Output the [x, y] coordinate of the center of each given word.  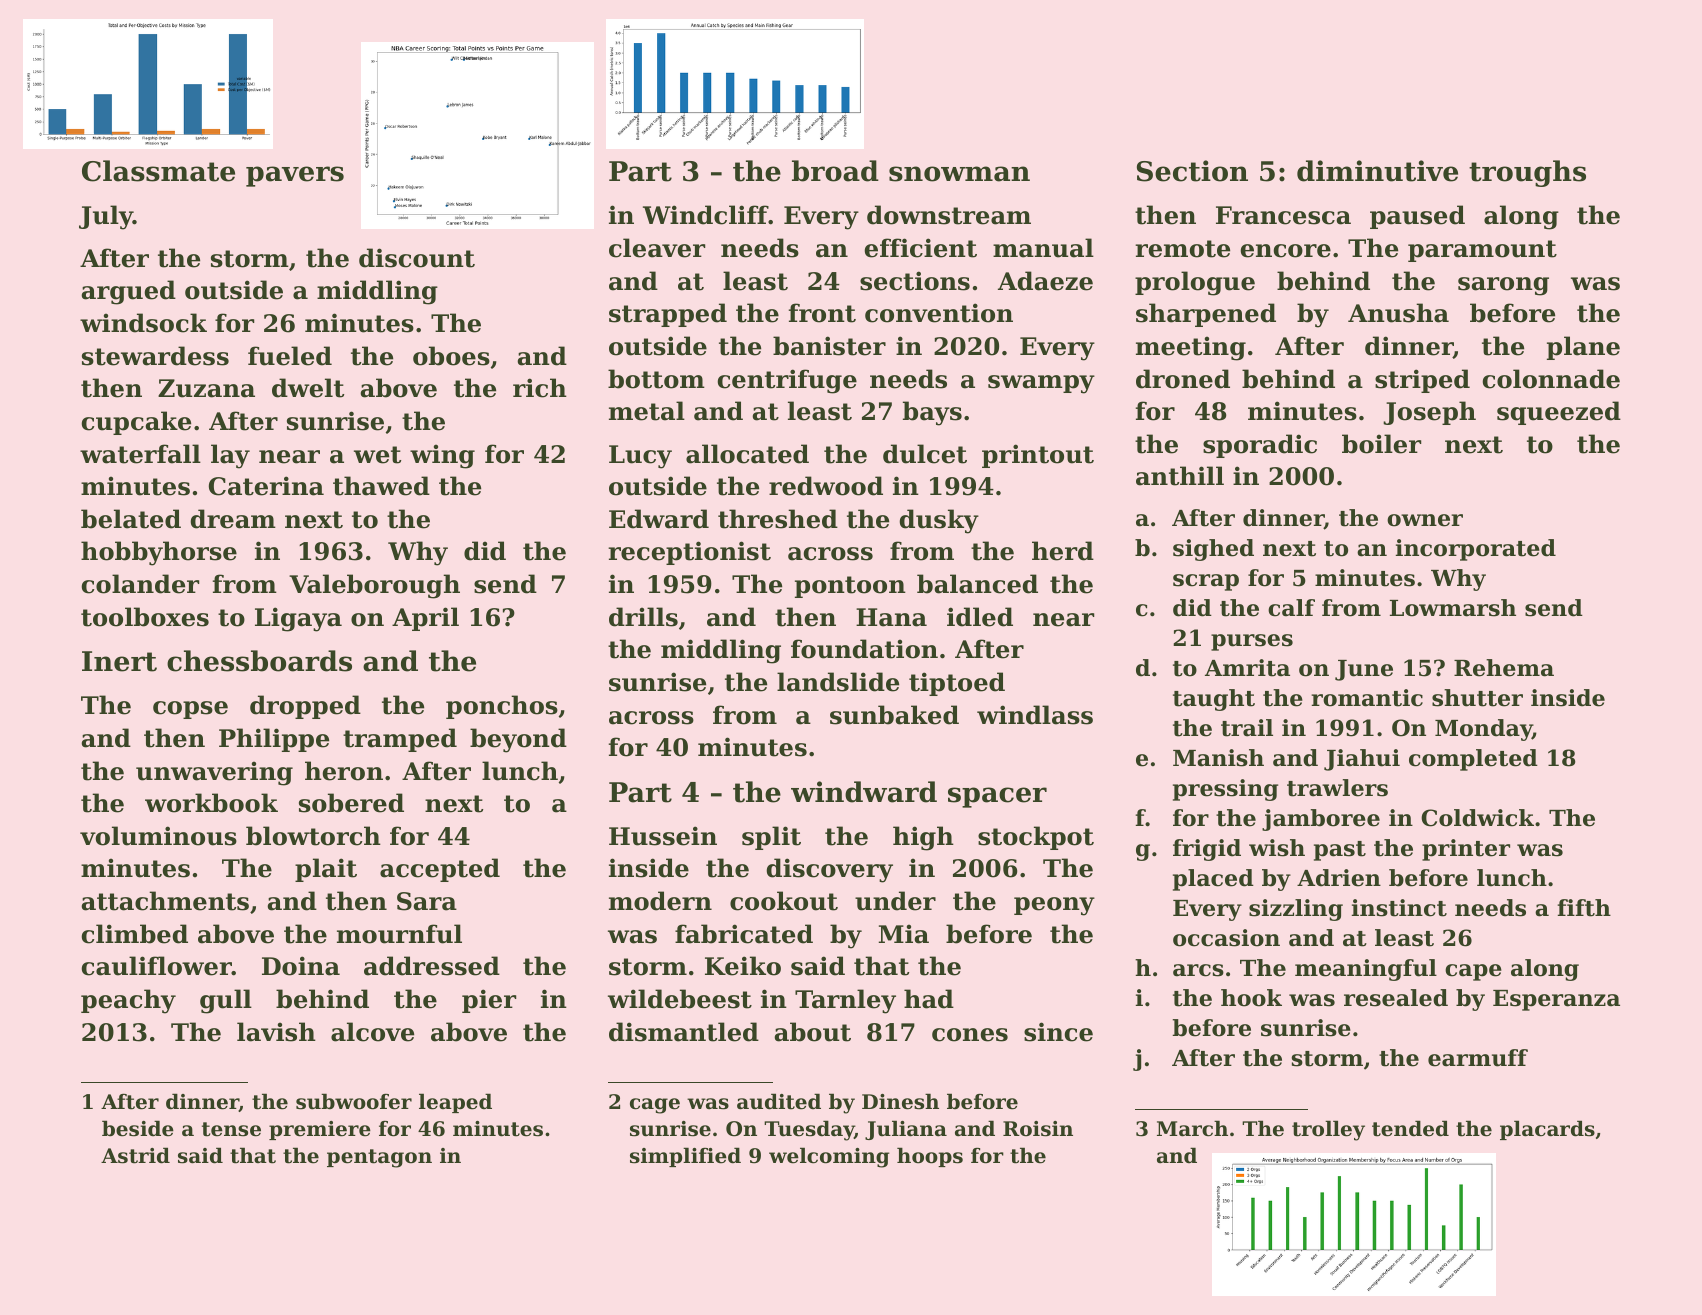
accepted [440, 870]
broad [835, 171]
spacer [997, 797]
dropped [305, 707]
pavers [295, 176]
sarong [1503, 286]
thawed [381, 486]
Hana [891, 617]
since [1058, 1032]
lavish [276, 1032]
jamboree [1321, 820]
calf [1291, 608]
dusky [939, 521]
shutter [1477, 698]
